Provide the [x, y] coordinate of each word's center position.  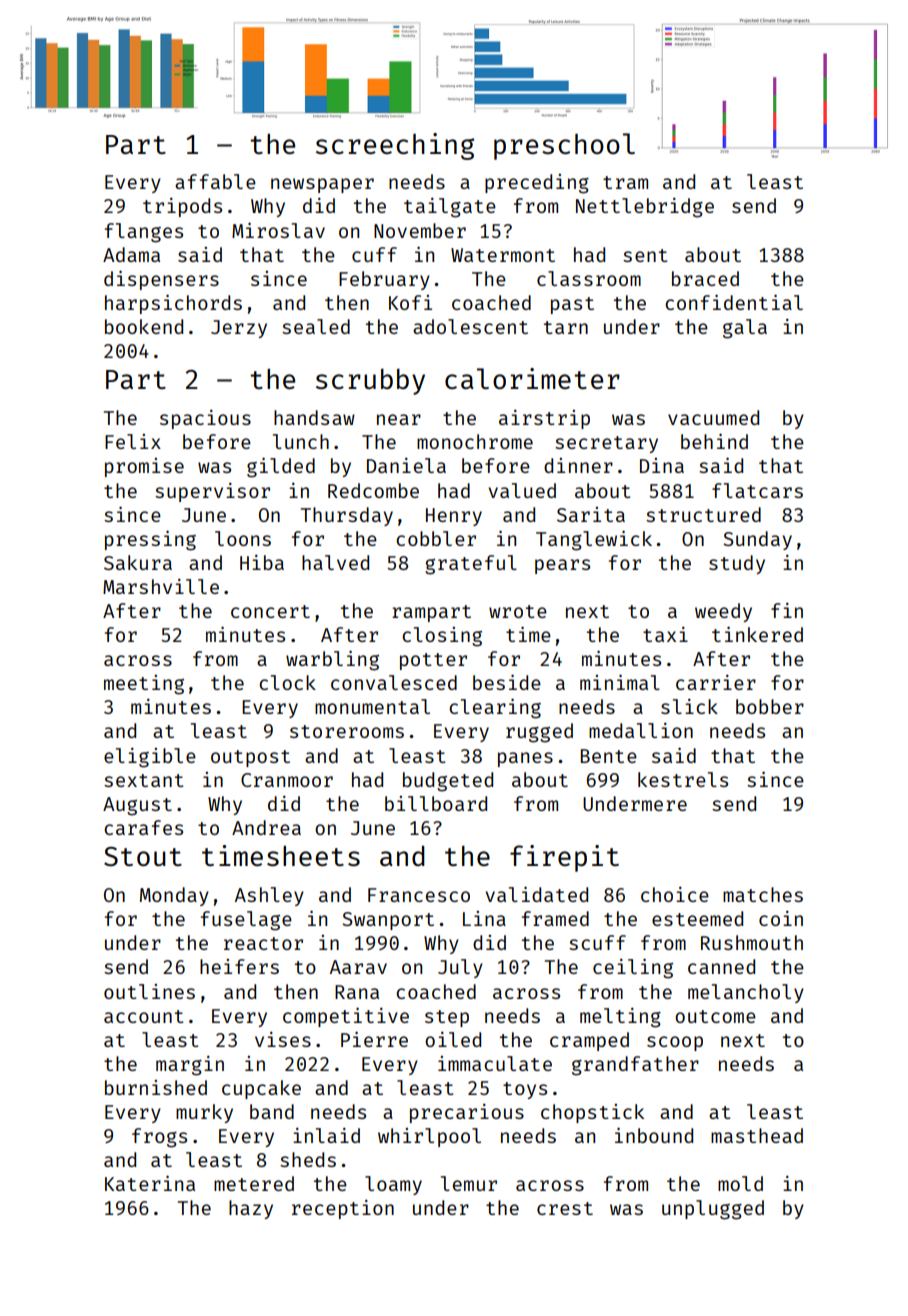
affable [215, 181]
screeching [395, 146]
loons [243, 538]
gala [745, 329]
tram [625, 182]
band [272, 1111]
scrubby [370, 381]
